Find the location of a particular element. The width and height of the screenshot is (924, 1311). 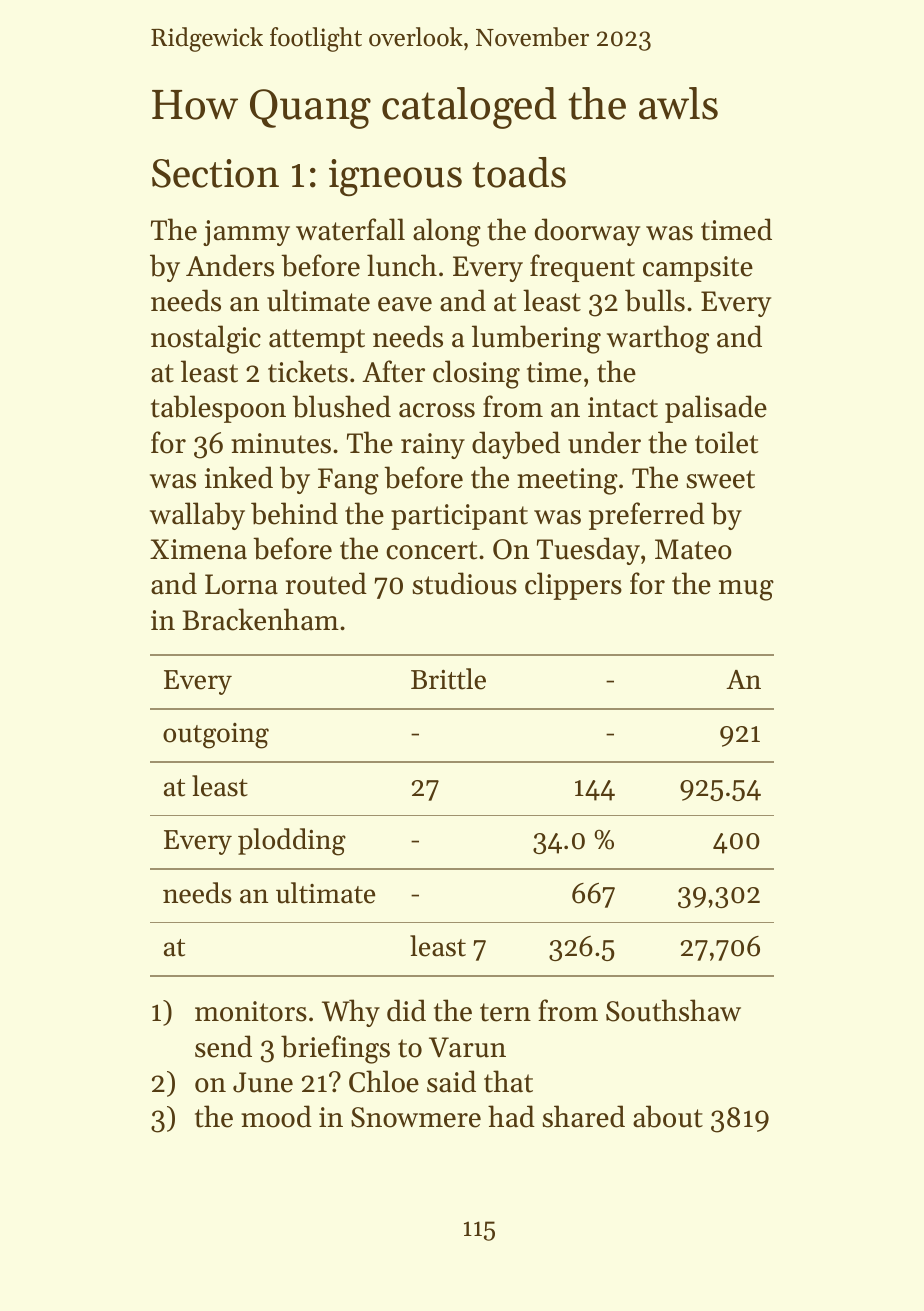

under is located at coordinates (604, 442).
